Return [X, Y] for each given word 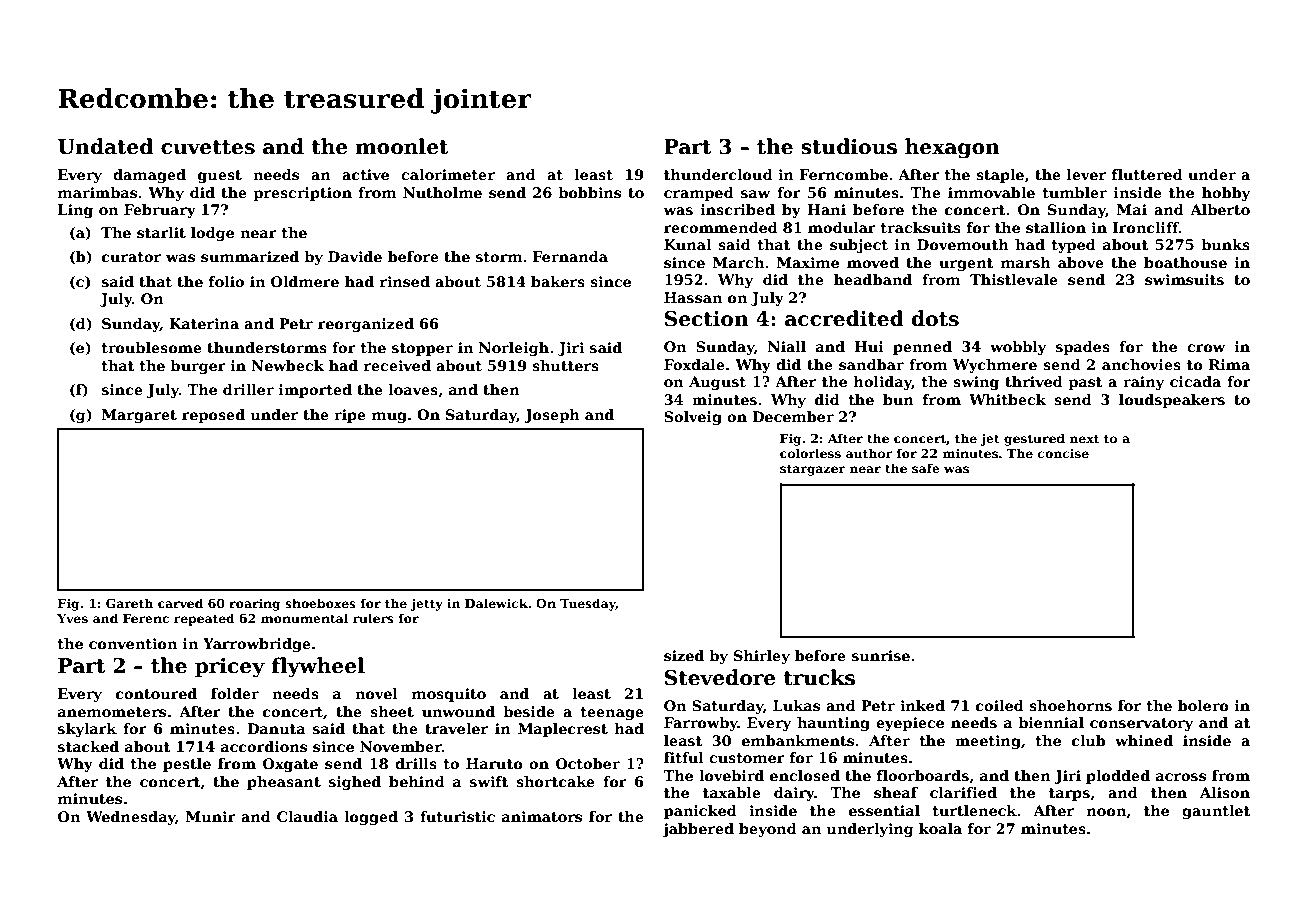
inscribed [738, 209]
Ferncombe [843, 174]
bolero [1203, 705]
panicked [700, 812]
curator [131, 257]
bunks [1225, 244]
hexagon [952, 148]
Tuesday [588, 604]
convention [133, 643]
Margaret [139, 416]
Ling [75, 211]
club [1088, 740]
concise [1063, 453]
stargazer [812, 470]
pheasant [284, 783]
